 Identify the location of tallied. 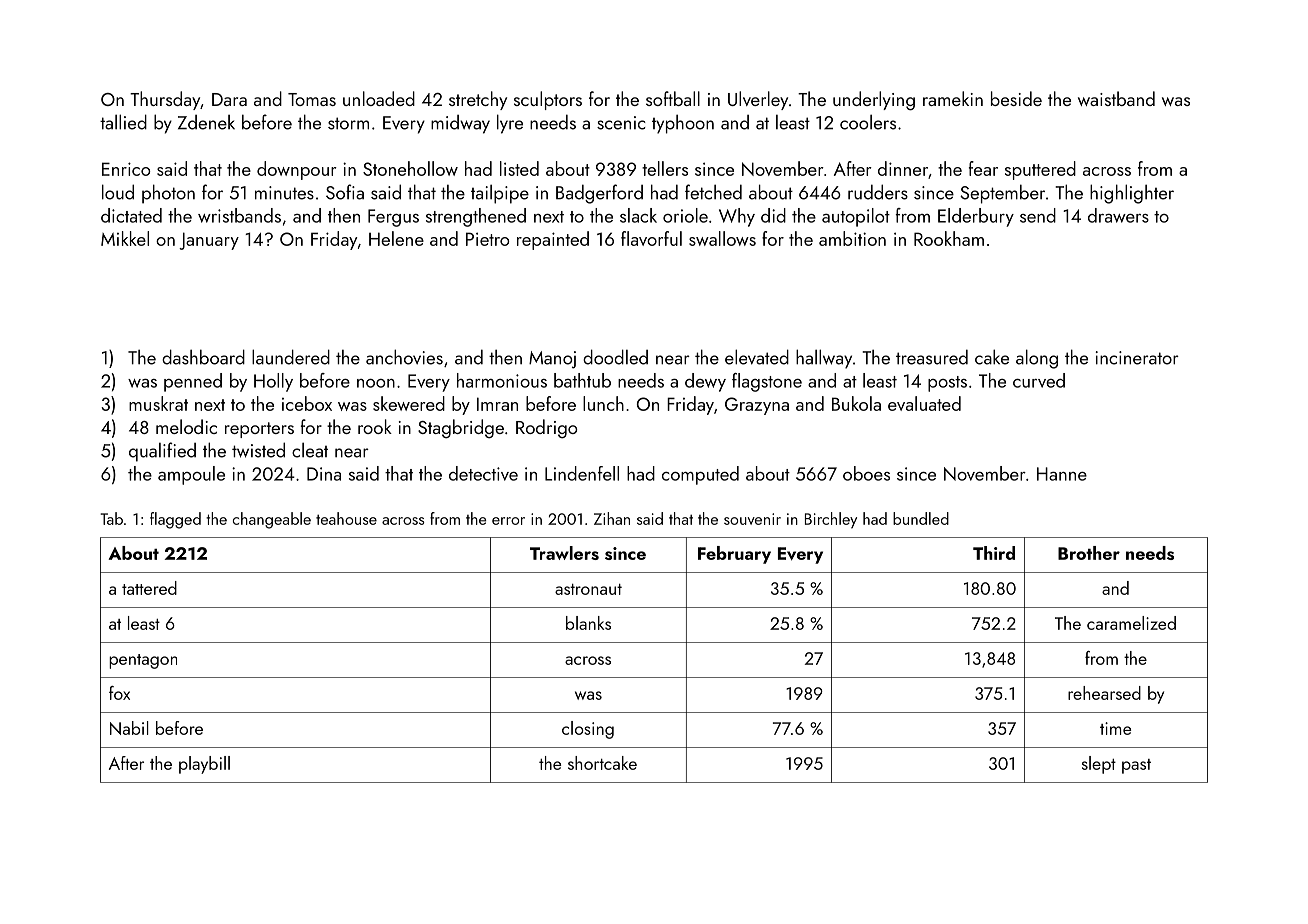
(123, 122).
